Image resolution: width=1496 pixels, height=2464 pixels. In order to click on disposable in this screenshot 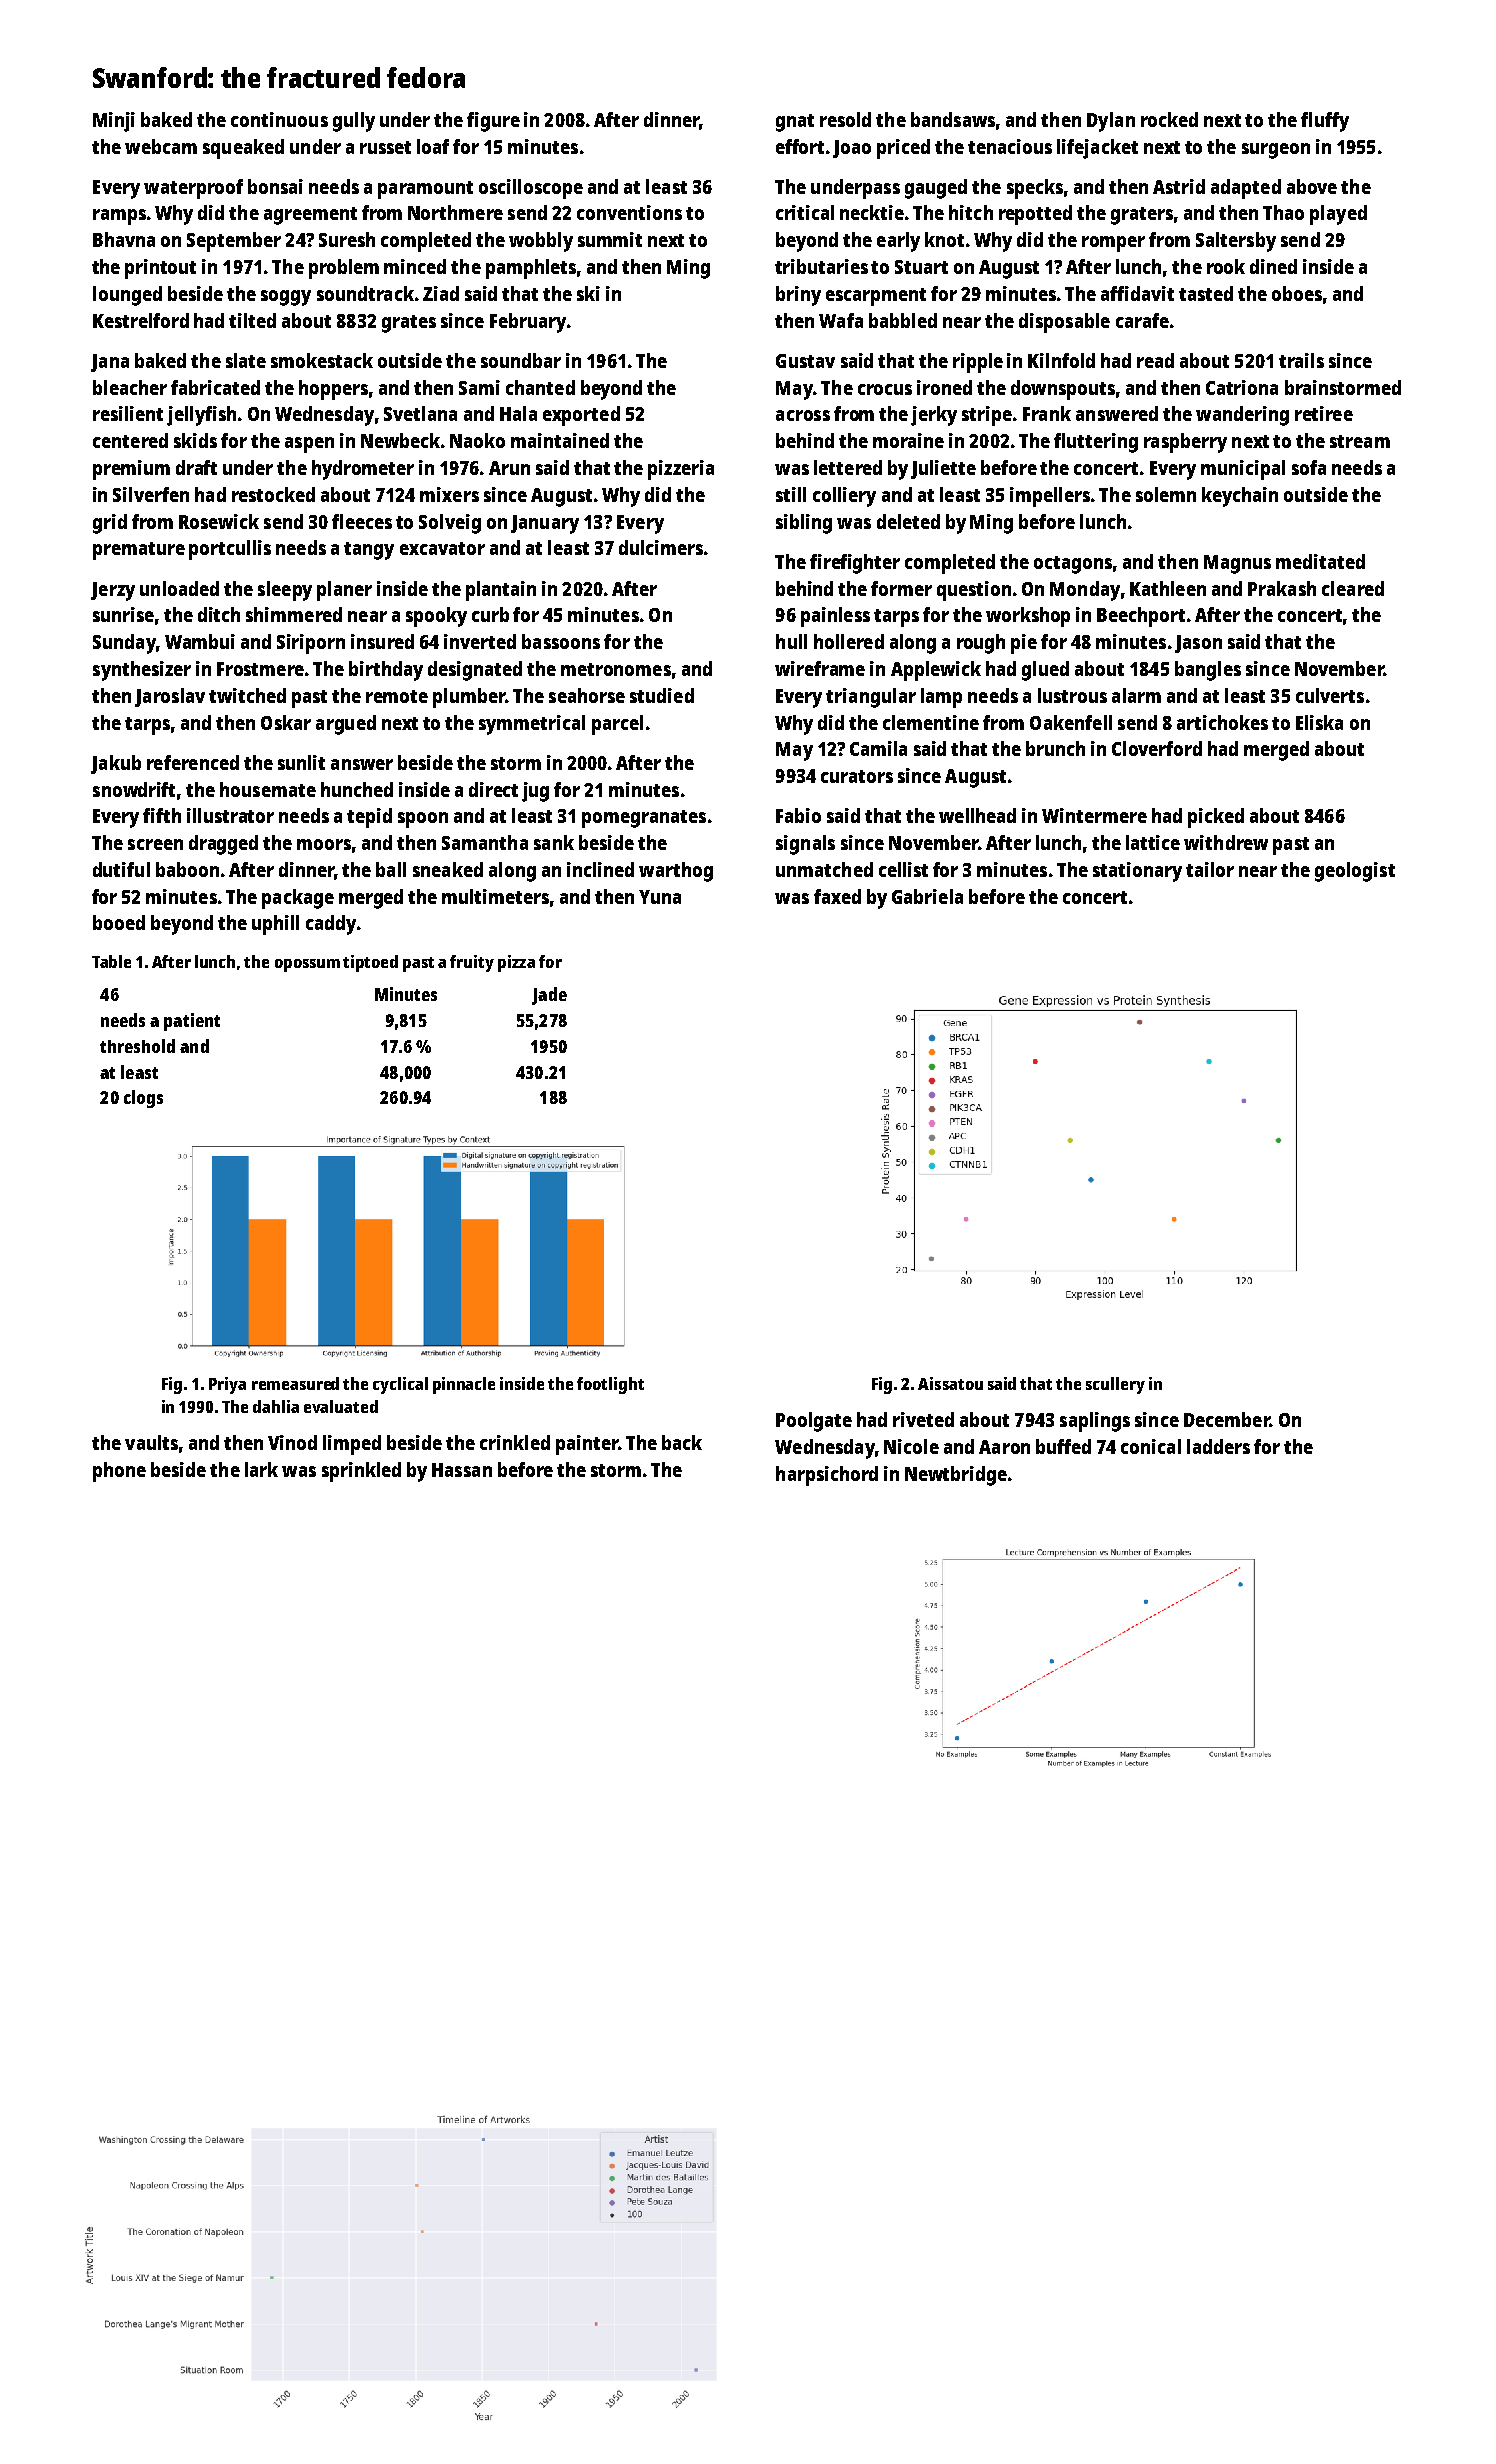, I will do `click(1064, 323)`.
